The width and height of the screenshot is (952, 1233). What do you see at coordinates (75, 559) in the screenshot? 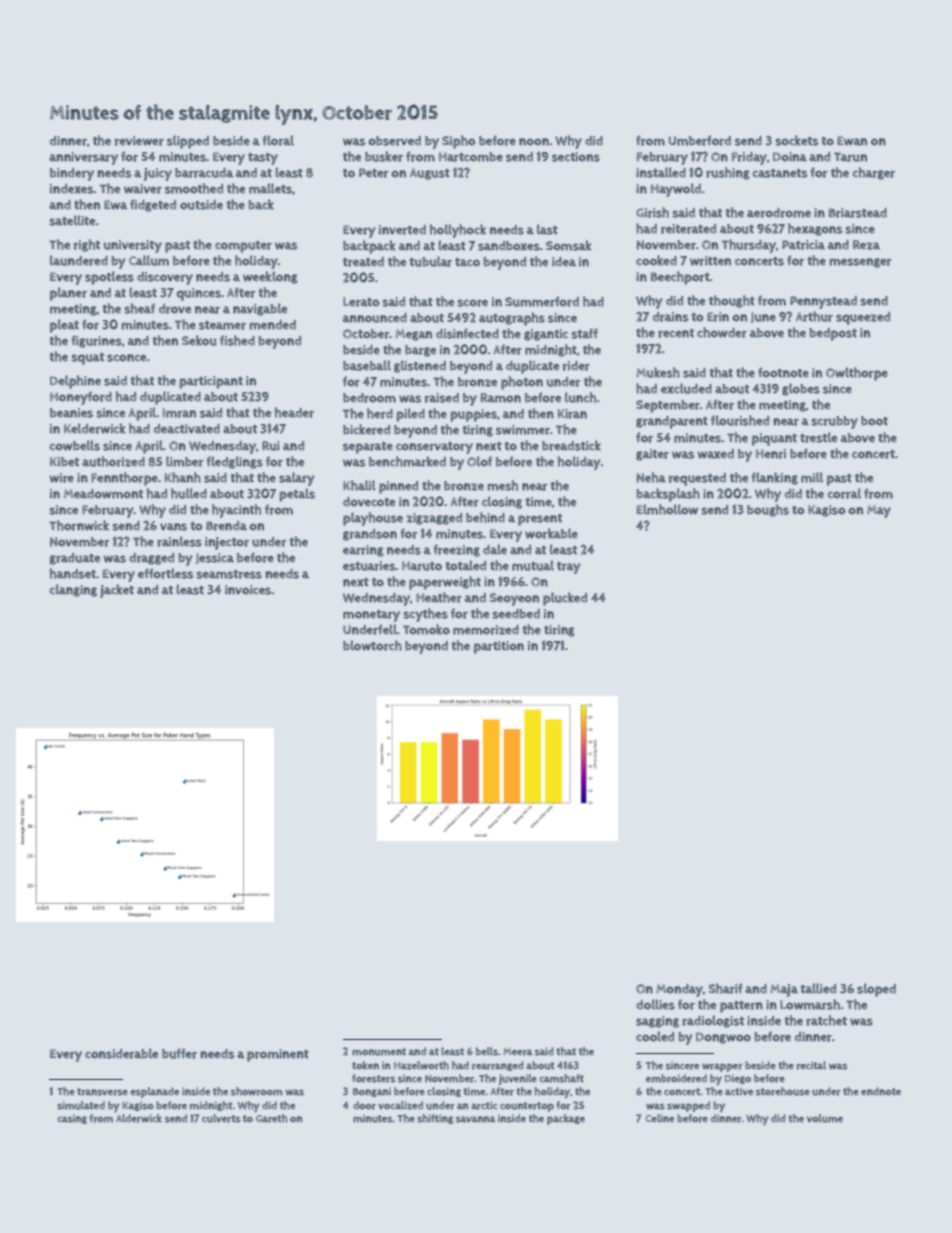
I see `graduate` at bounding box center [75, 559].
